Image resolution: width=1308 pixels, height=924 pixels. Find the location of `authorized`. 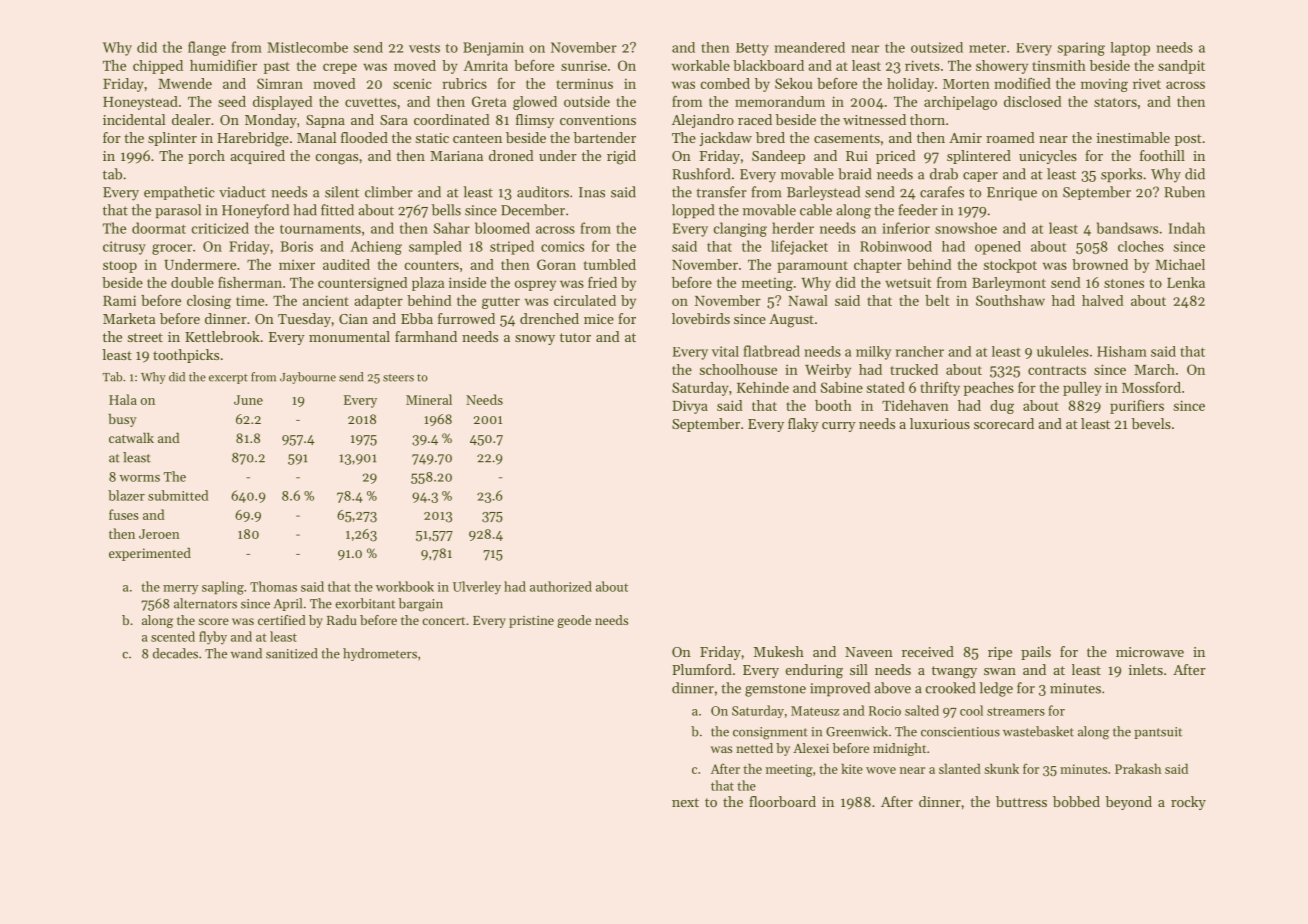

authorized is located at coordinates (561, 586).
